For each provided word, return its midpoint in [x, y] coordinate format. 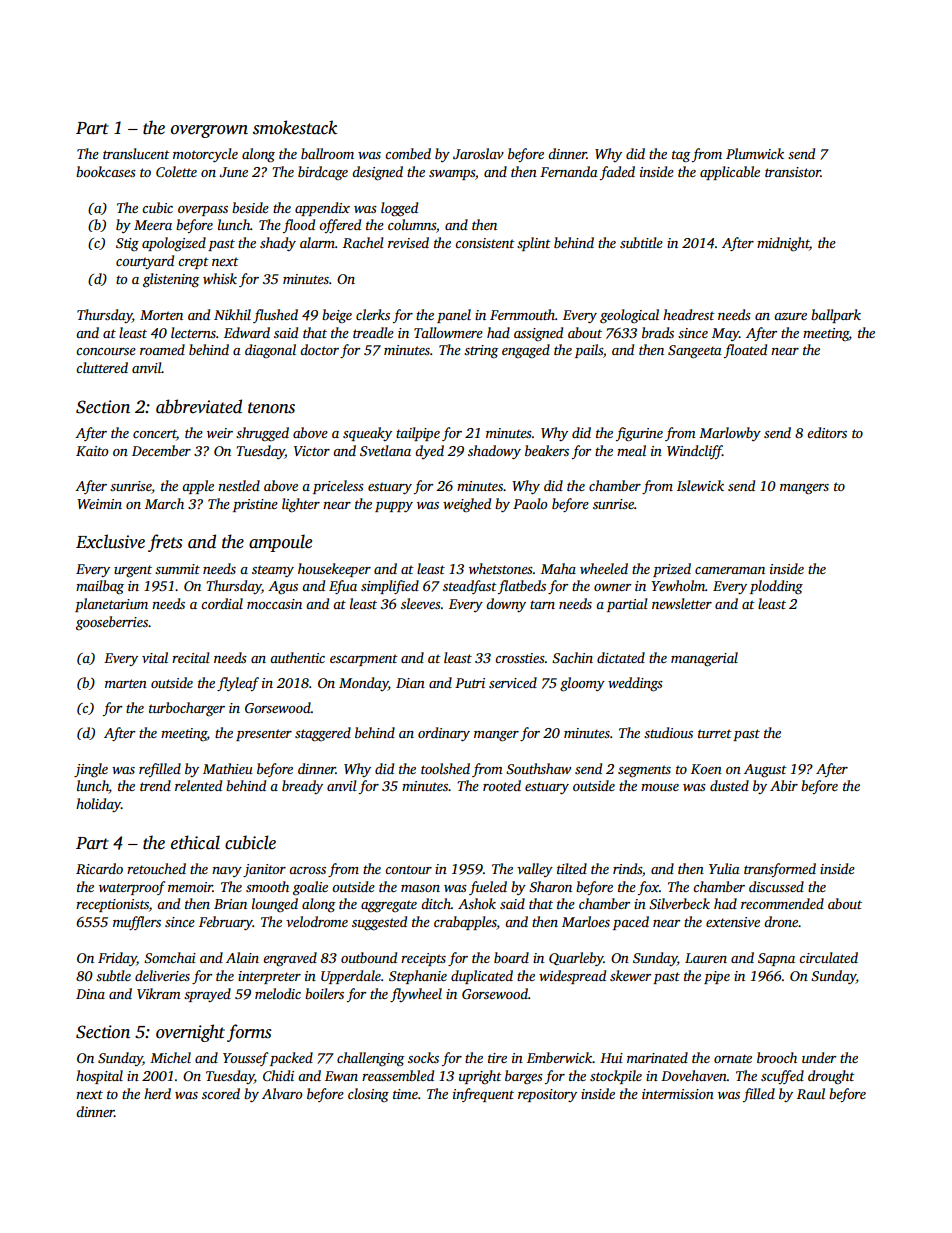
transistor [793, 172]
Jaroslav [478, 153]
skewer [630, 975]
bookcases [106, 171]
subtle [113, 975]
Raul [811, 1093]
